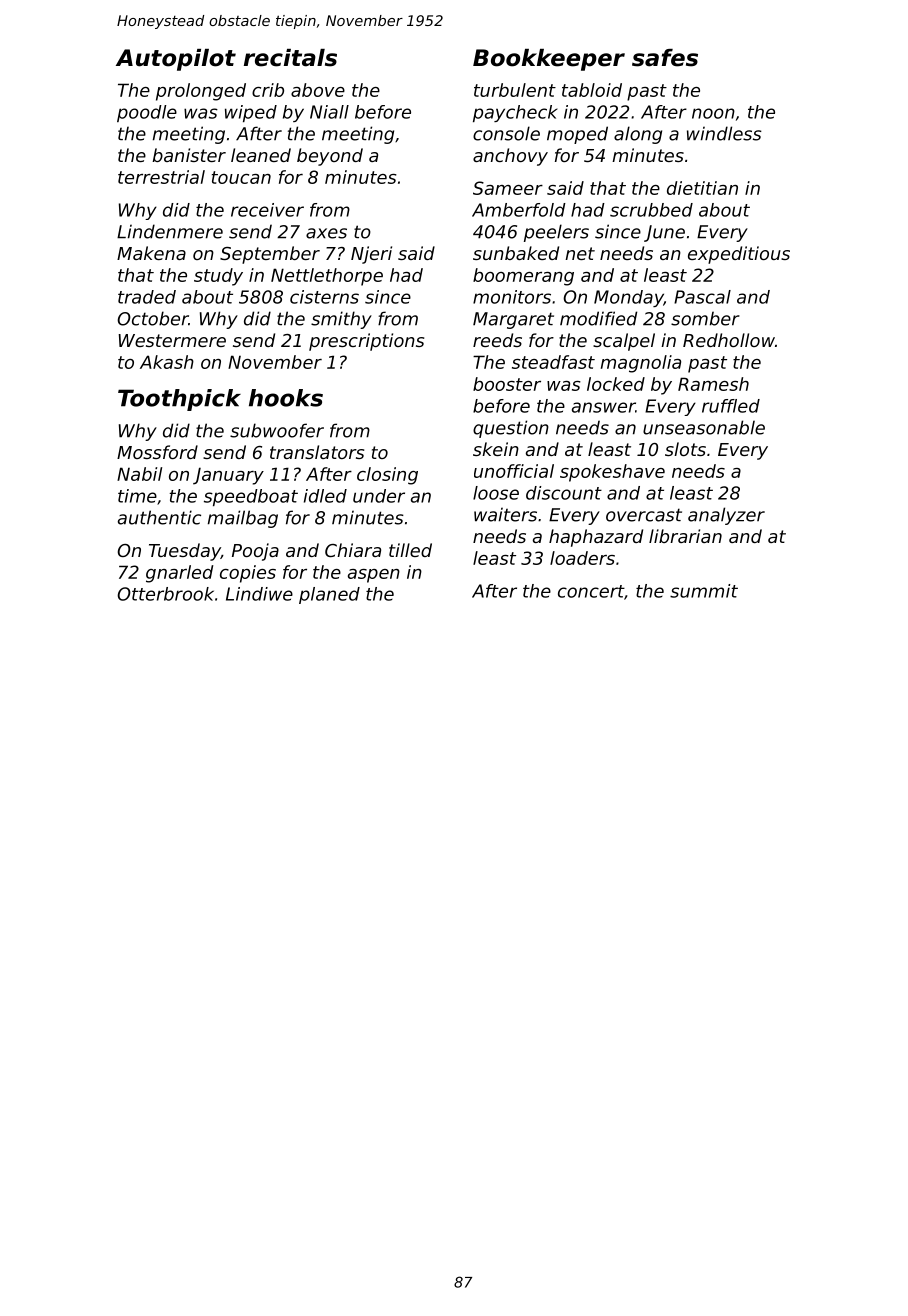 The image size is (908, 1316). Describe the element at coordinates (704, 427) in the document. I see `unseasonable` at that location.
